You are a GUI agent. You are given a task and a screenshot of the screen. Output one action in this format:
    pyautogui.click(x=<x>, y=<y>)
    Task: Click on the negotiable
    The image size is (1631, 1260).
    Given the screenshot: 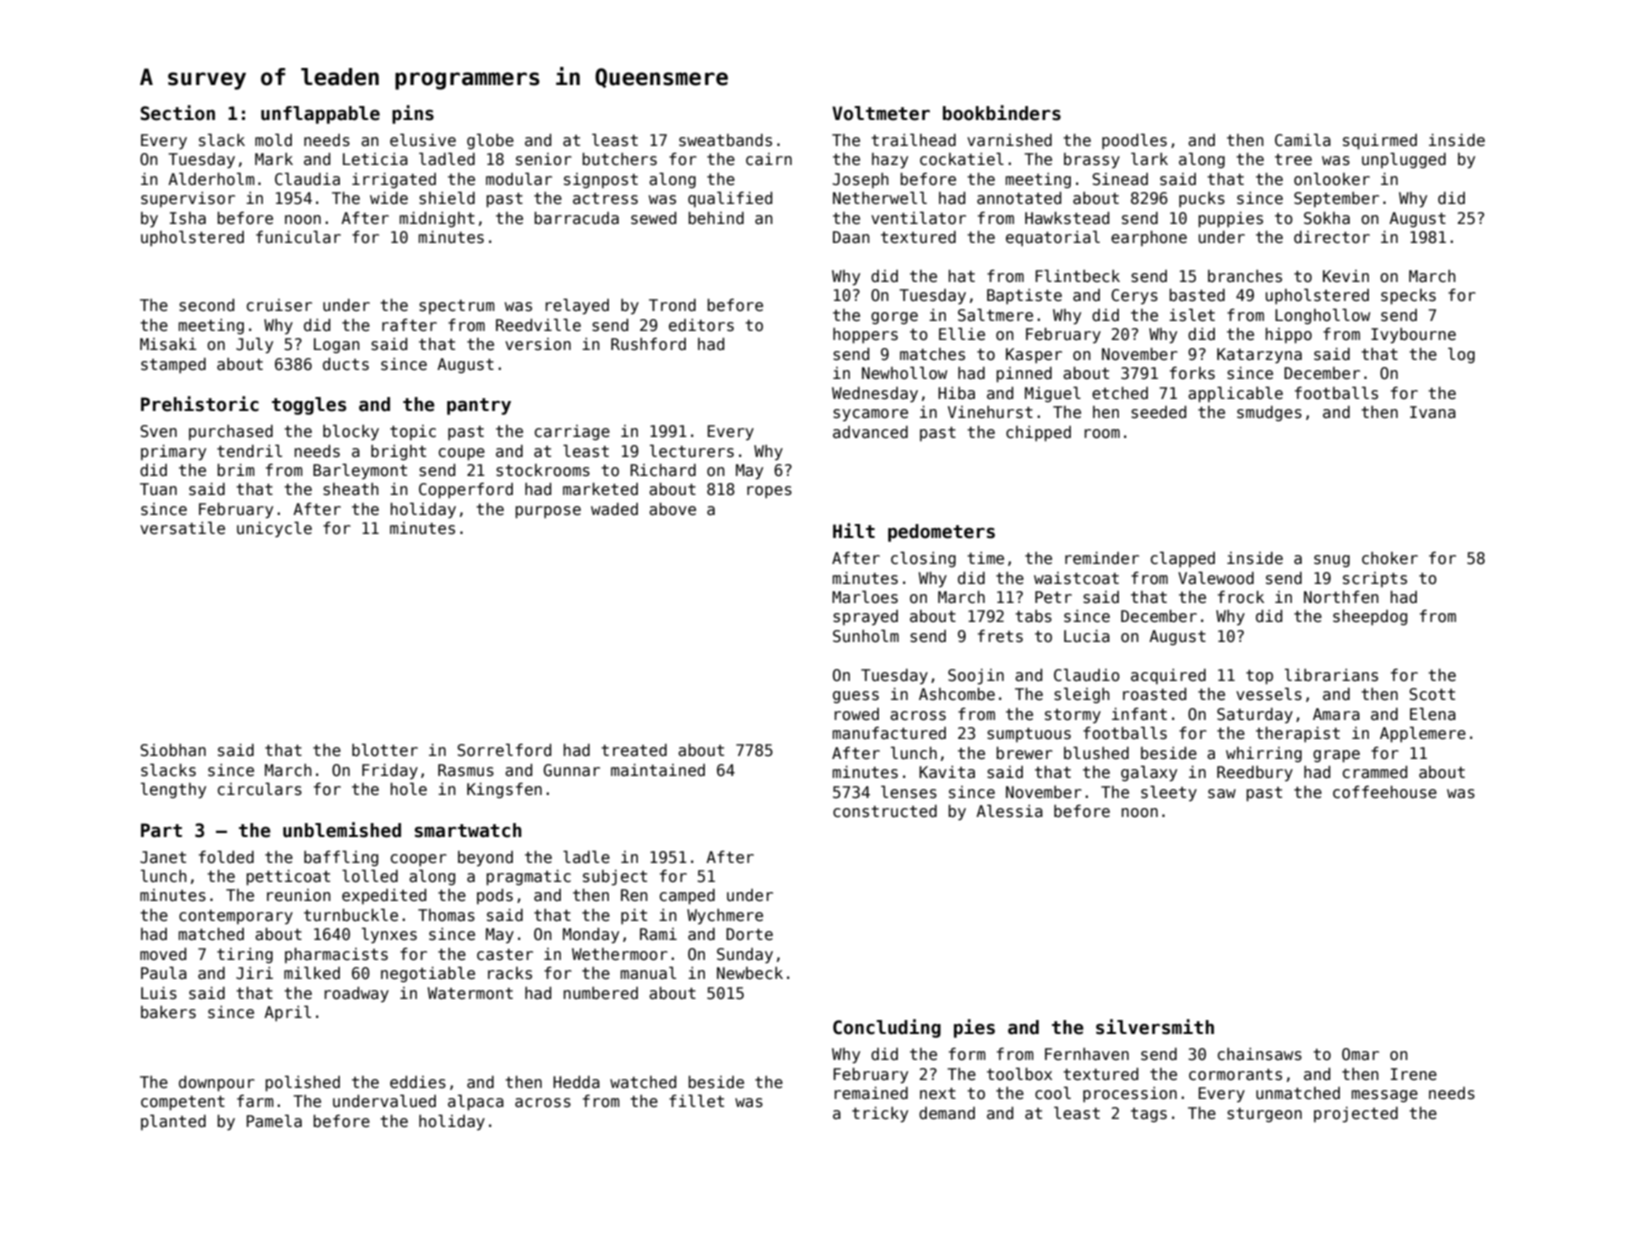 What is the action you would take?
    pyautogui.click(x=428, y=974)
